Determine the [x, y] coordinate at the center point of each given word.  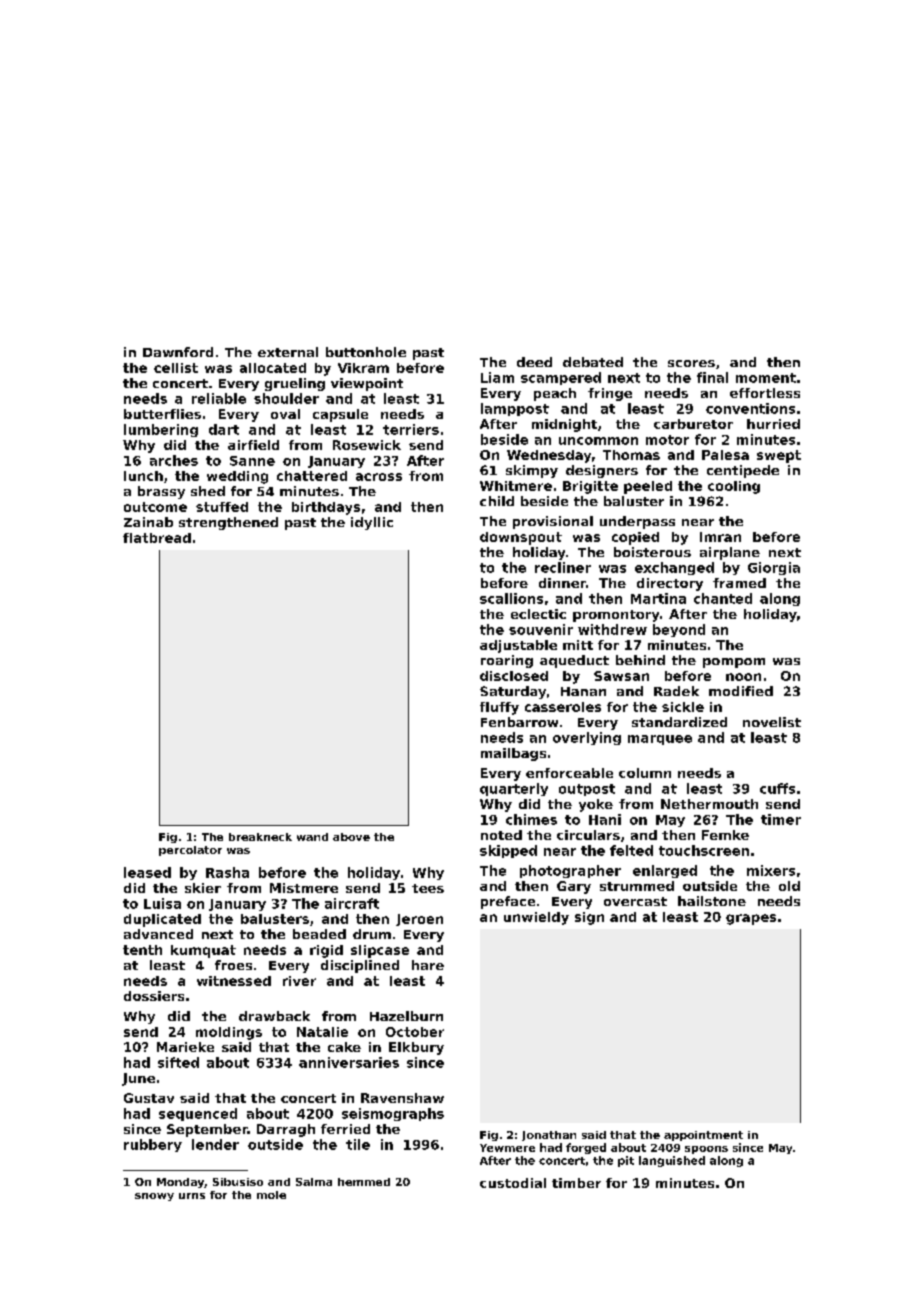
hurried [773, 424]
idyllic [372, 523]
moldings [229, 1033]
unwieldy [536, 918]
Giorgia [774, 568]
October [415, 1032]
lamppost [515, 409]
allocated [273, 368]
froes [233, 965]
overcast [635, 901]
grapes [751, 919]
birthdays [326, 508]
